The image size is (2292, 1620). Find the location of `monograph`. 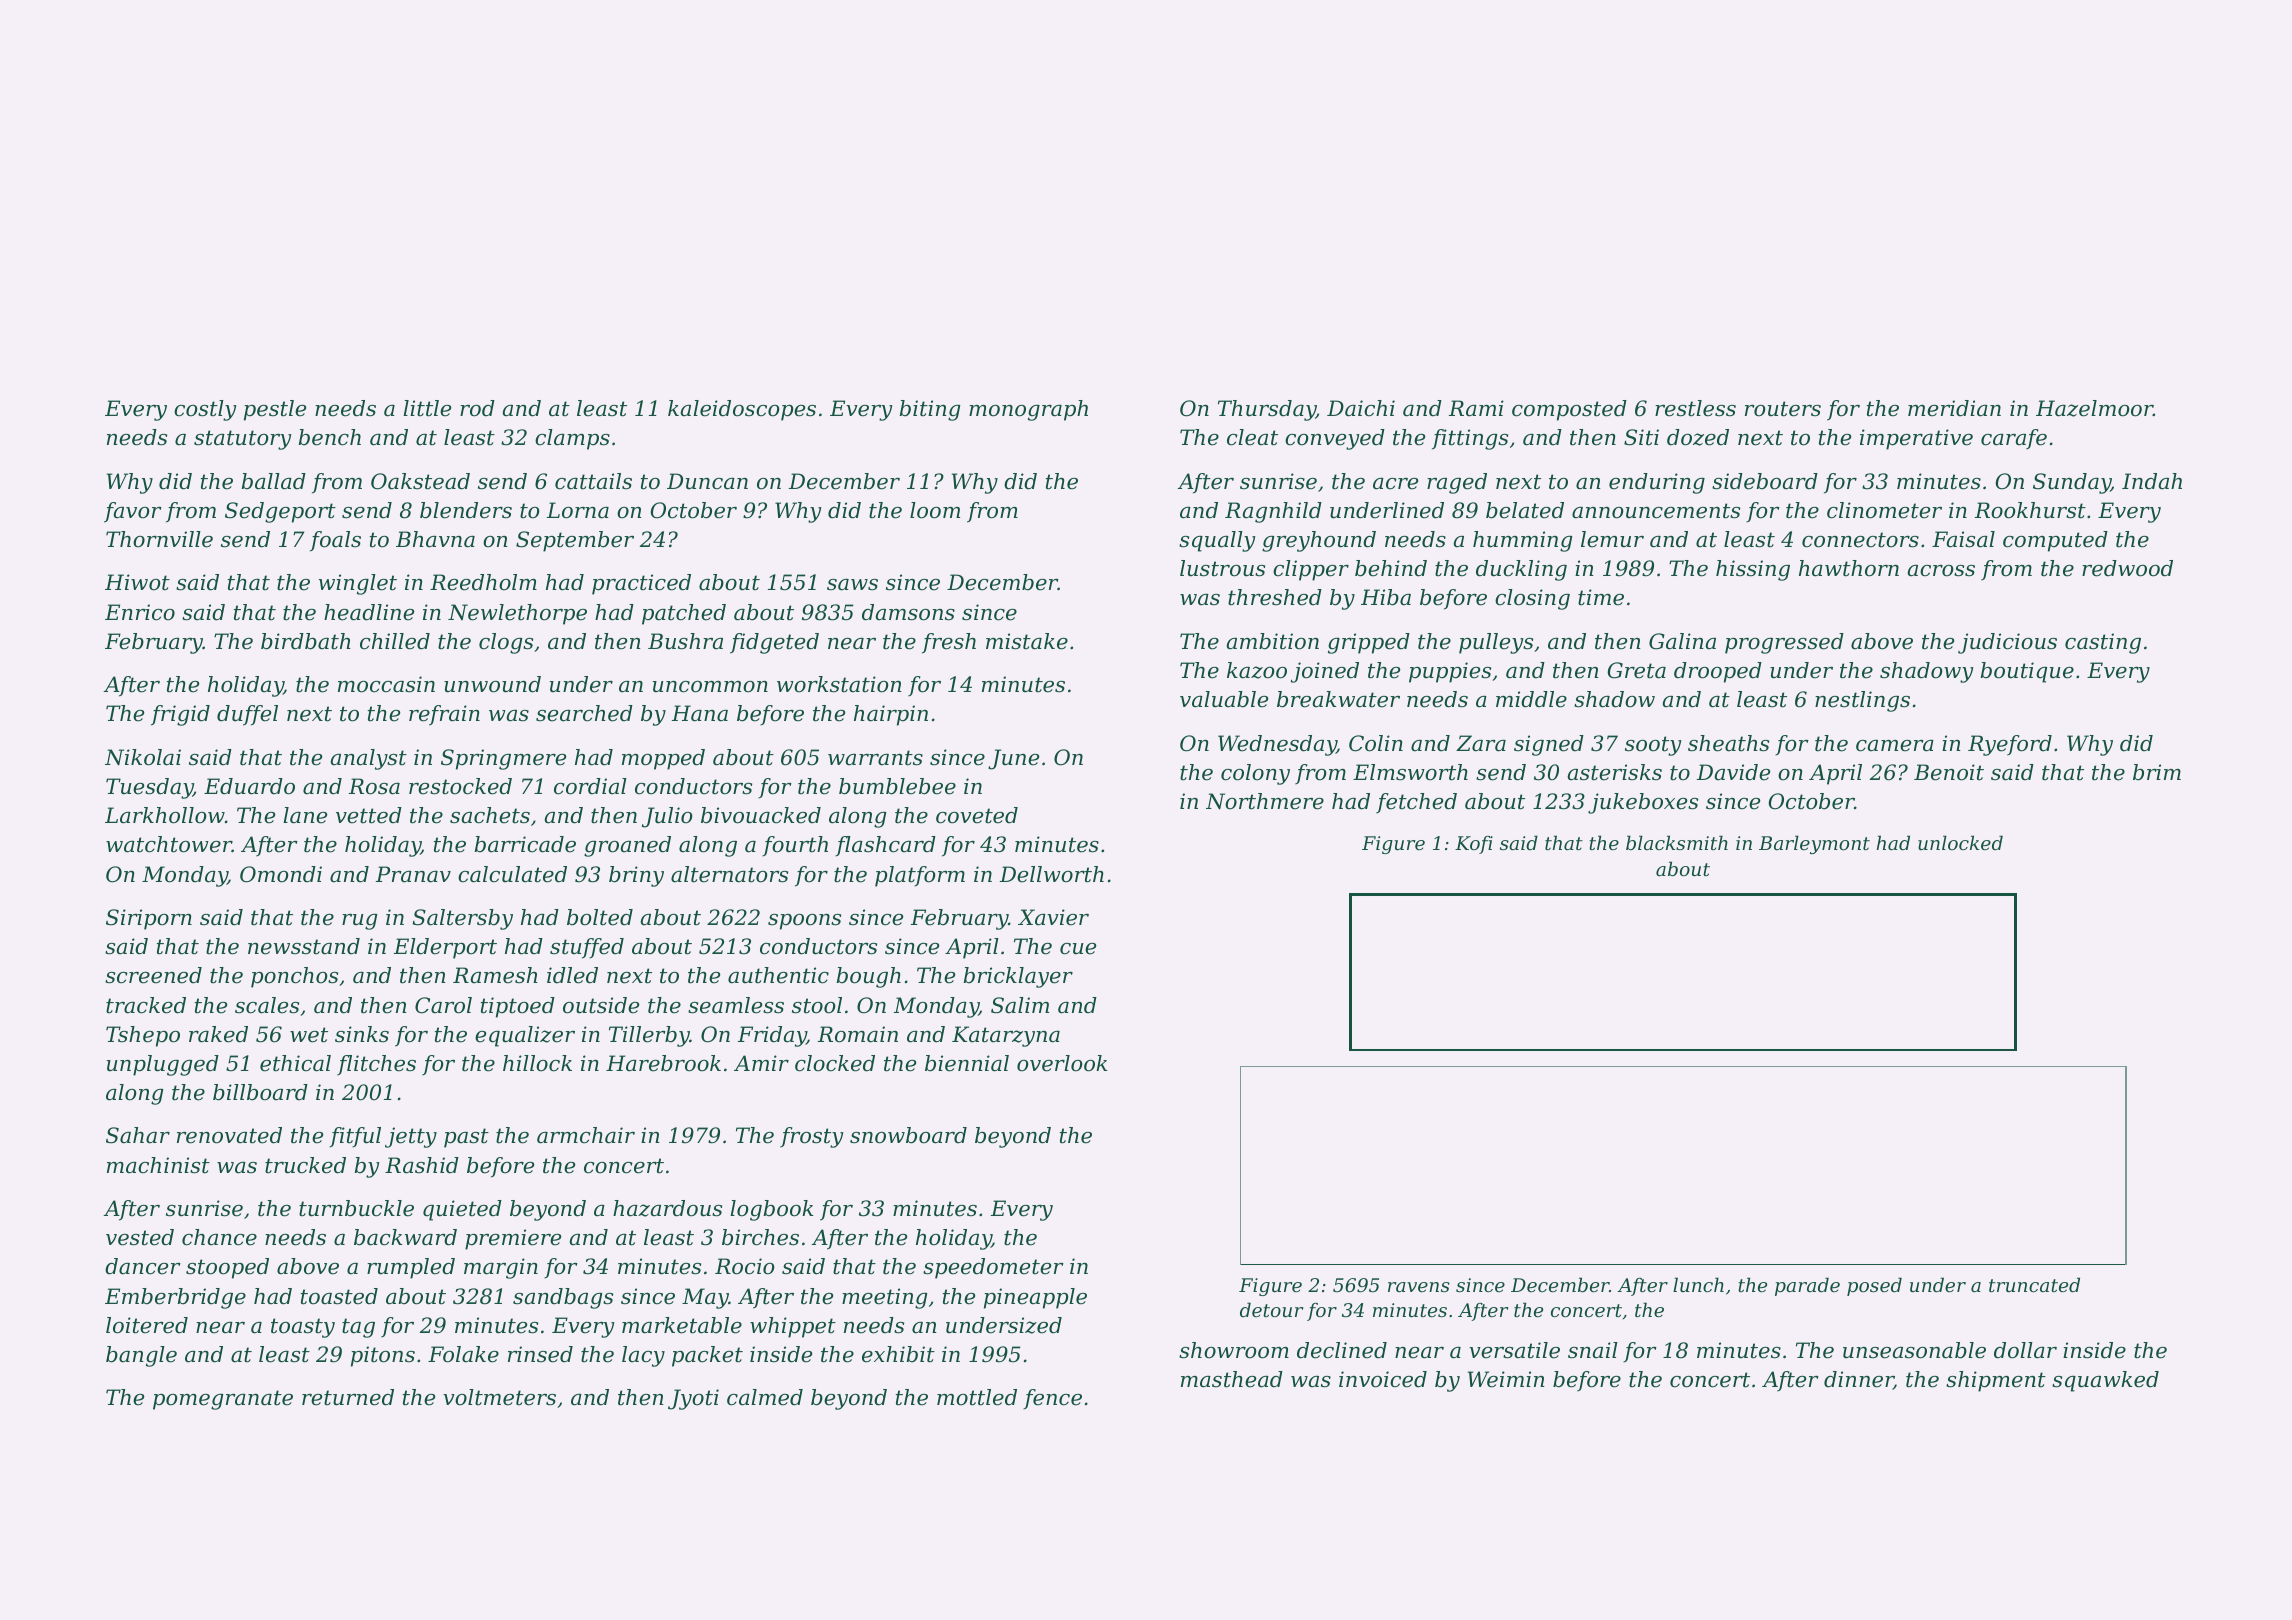

monograph is located at coordinates (1028, 410).
